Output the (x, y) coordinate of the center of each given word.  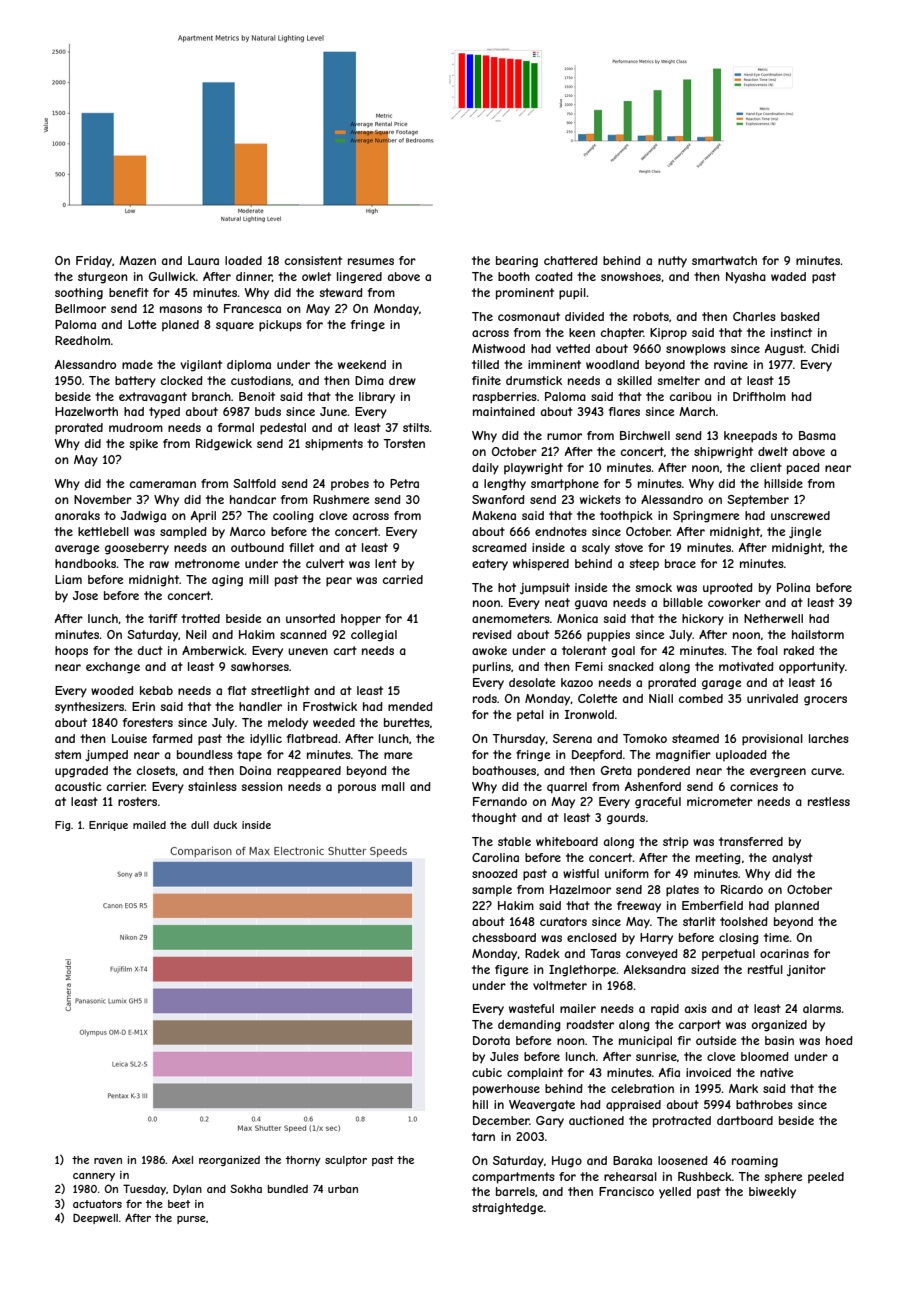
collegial (374, 636)
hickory (703, 620)
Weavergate (542, 1106)
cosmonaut (529, 316)
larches (829, 738)
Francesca (252, 308)
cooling (293, 517)
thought (494, 819)
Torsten (404, 443)
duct (150, 650)
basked (800, 316)
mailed (149, 825)
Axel (182, 1159)
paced (803, 469)
